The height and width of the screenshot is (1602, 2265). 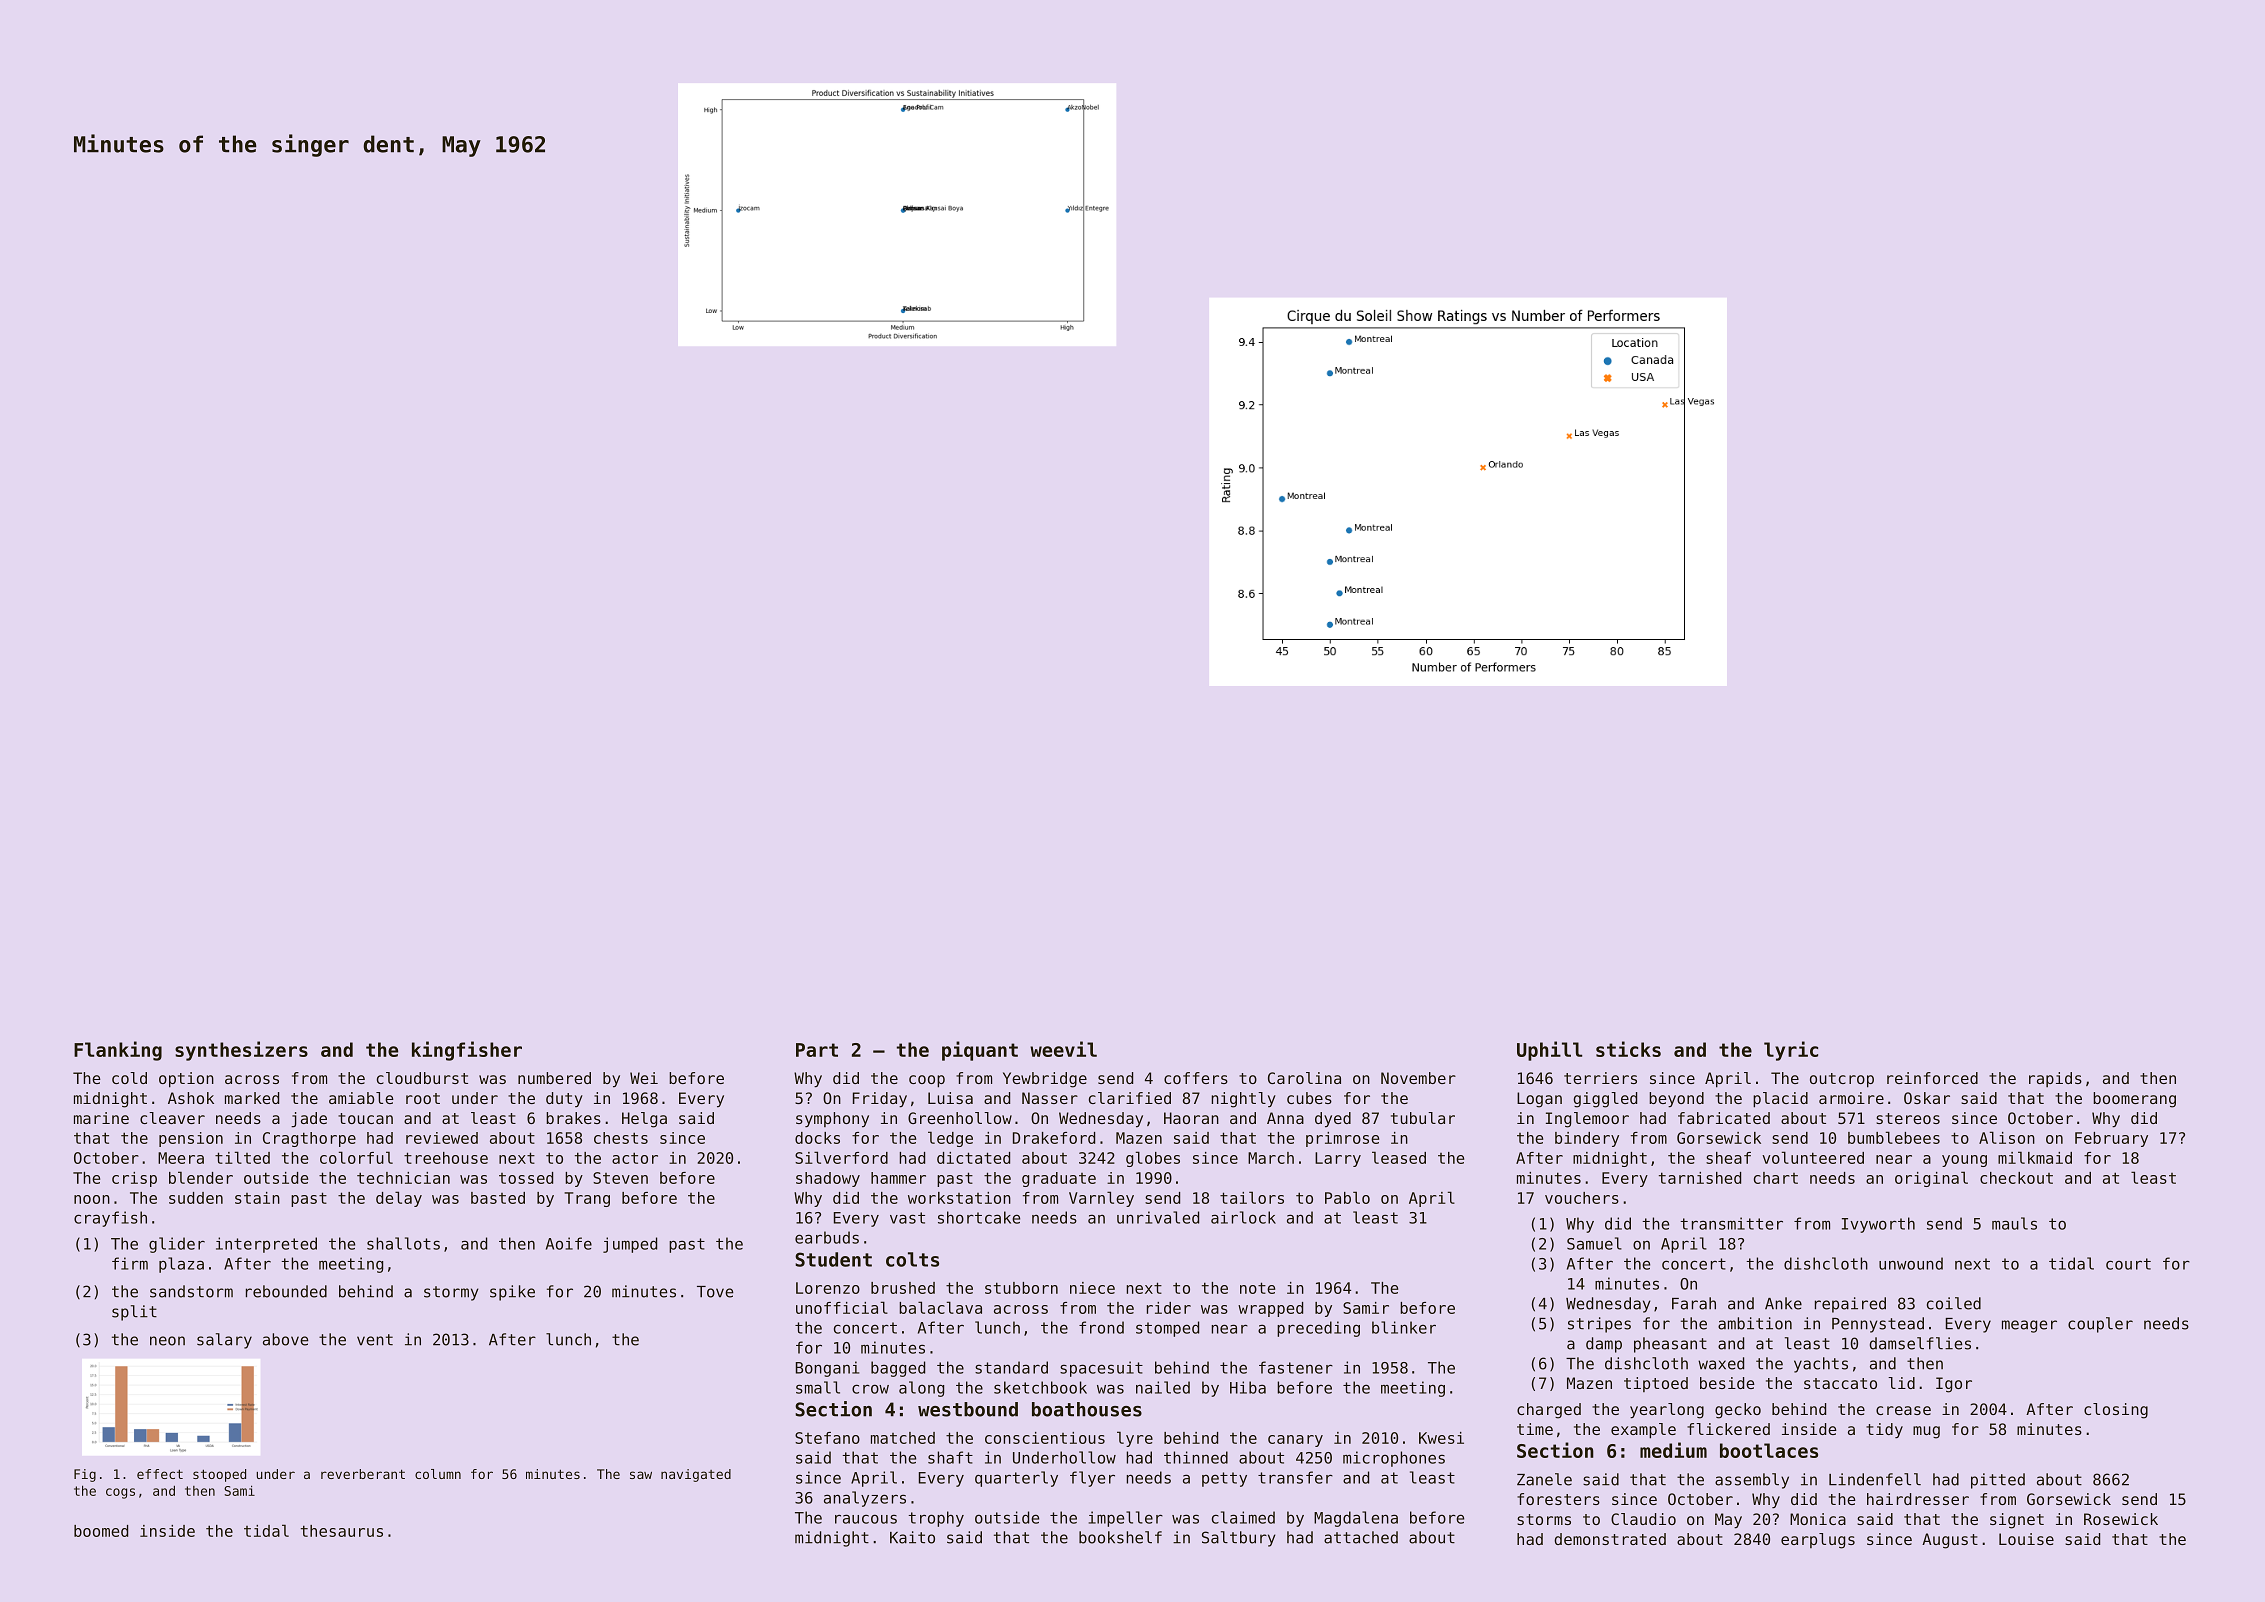 What do you see at coordinates (1101, 1369) in the screenshot?
I see `spacesuit` at bounding box center [1101, 1369].
